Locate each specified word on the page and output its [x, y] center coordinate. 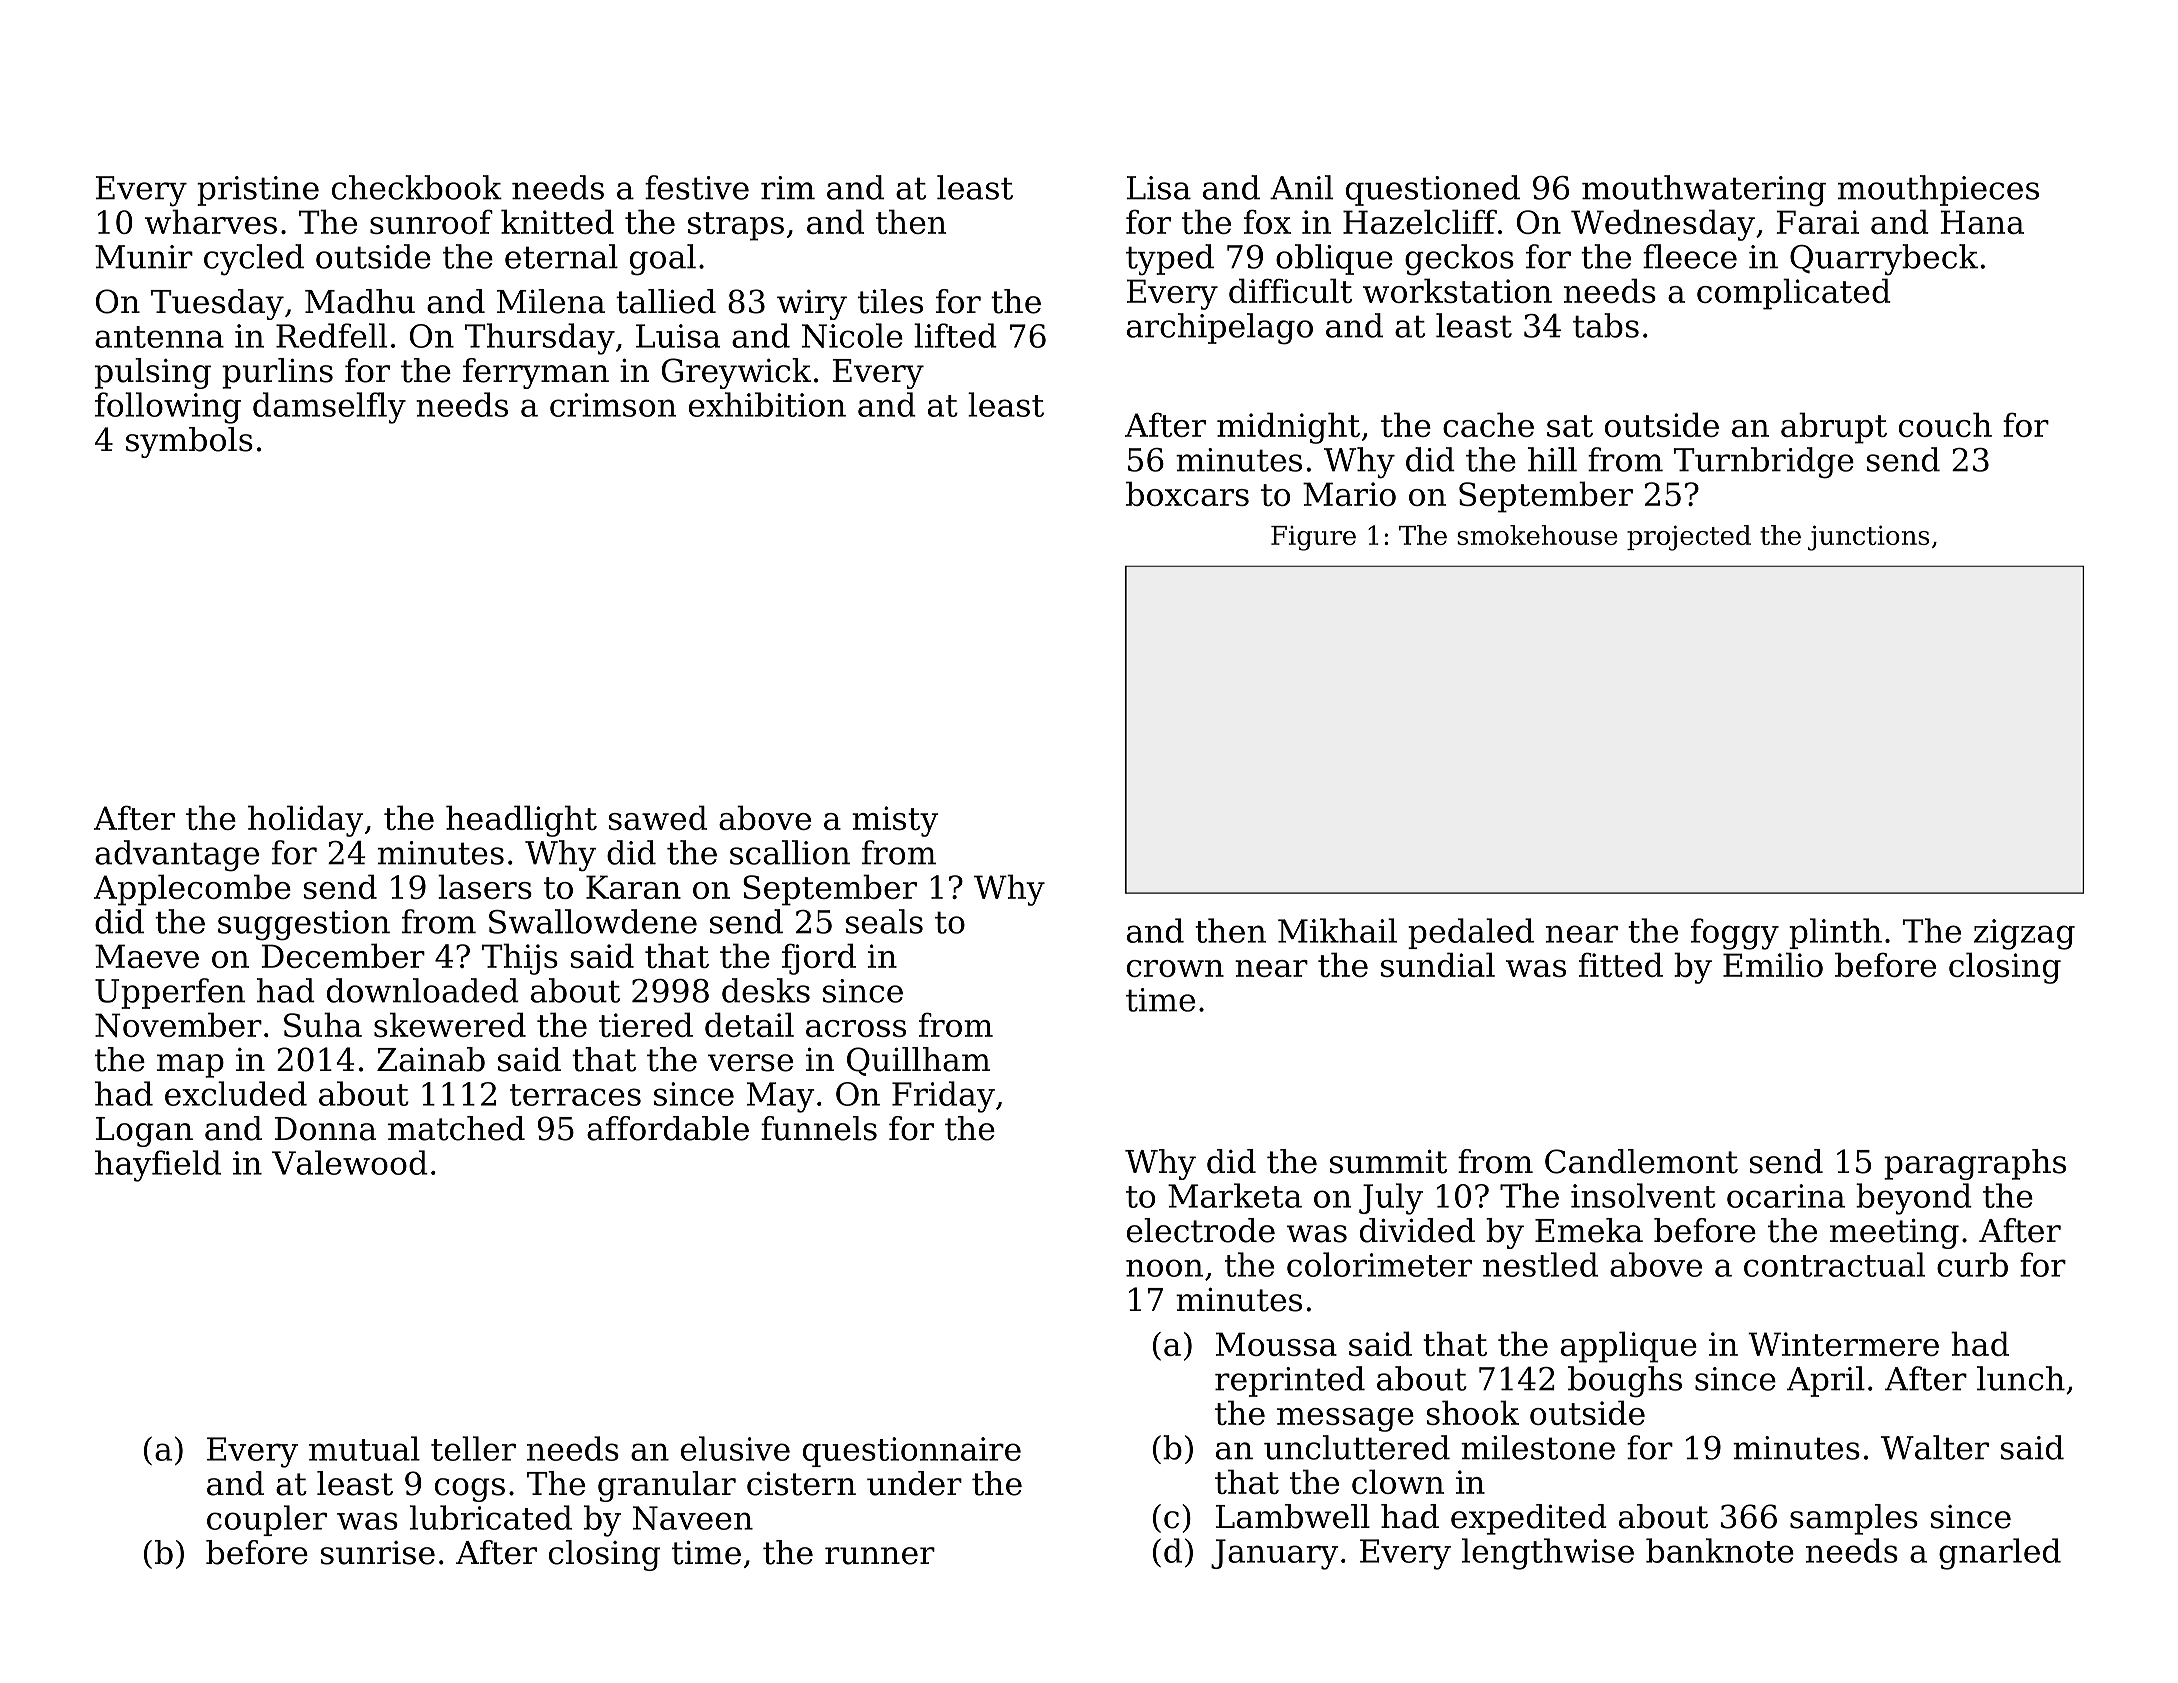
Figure [1313, 538]
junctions [1868, 538]
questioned [1433, 190]
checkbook [417, 187]
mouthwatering [1704, 191]
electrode [1201, 1230]
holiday [306, 821]
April [1826, 1381]
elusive [735, 1448]
